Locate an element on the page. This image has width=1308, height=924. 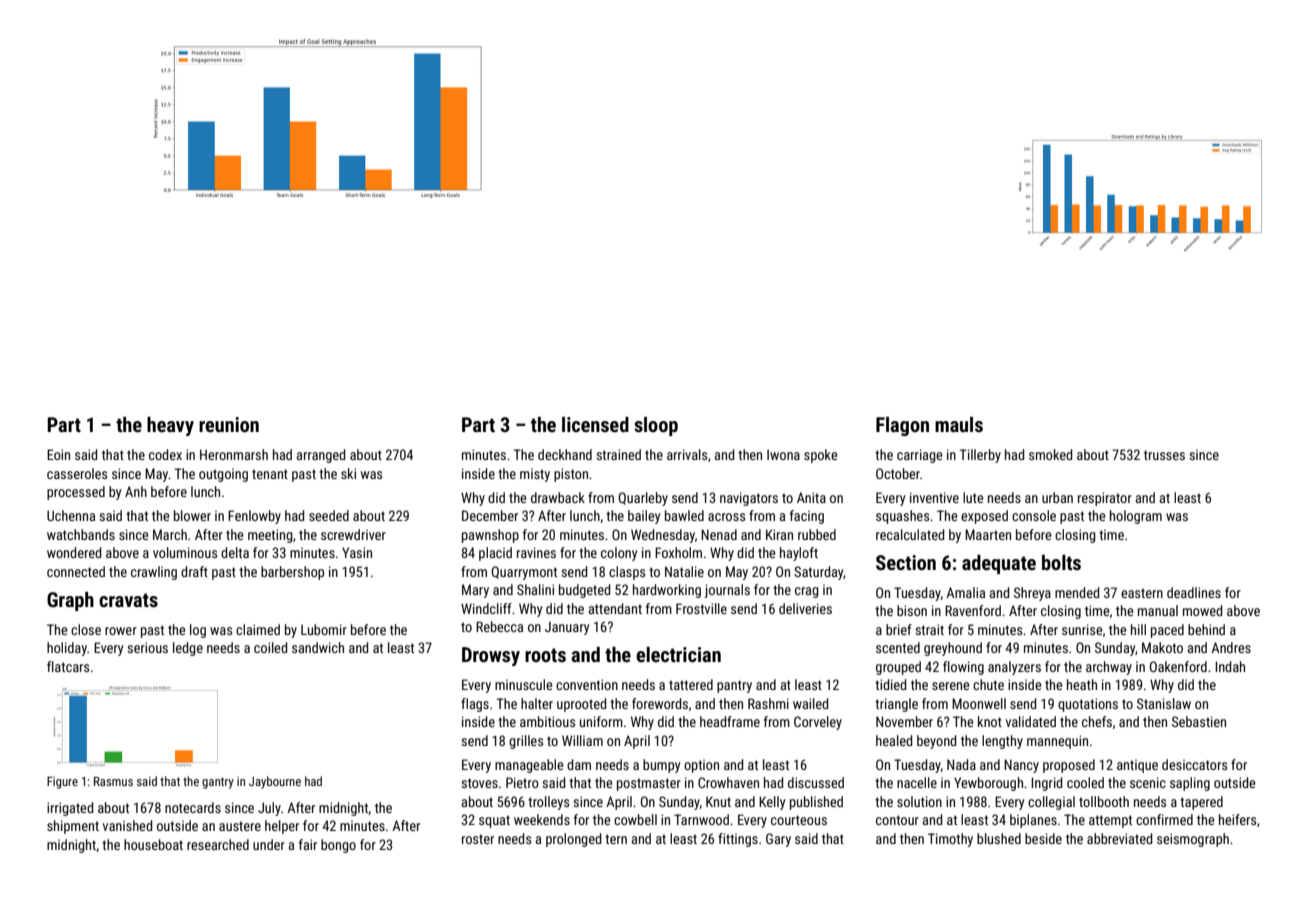
ambitious is located at coordinates (547, 721).
